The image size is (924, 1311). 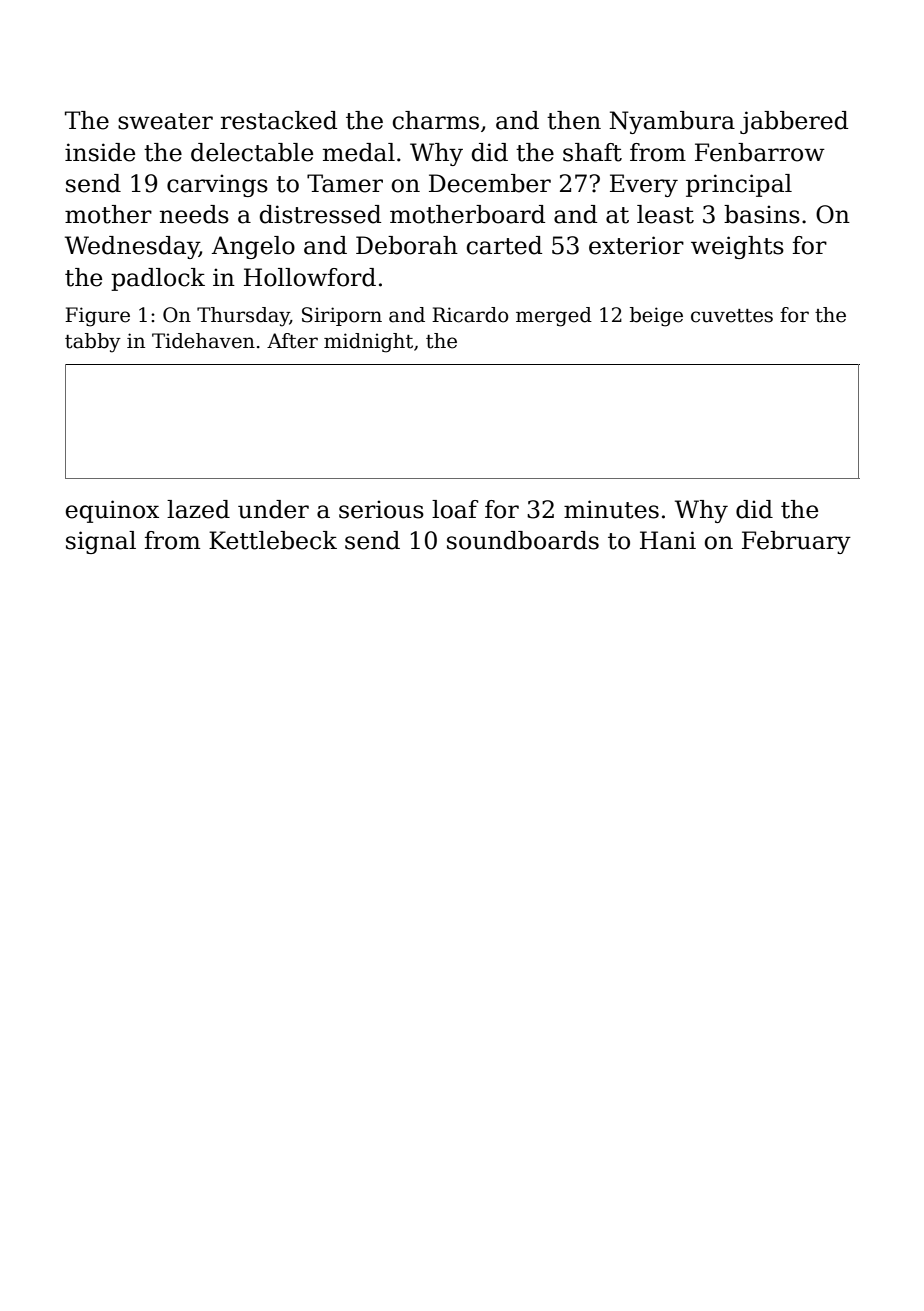 What do you see at coordinates (737, 247) in the screenshot?
I see `weights` at bounding box center [737, 247].
